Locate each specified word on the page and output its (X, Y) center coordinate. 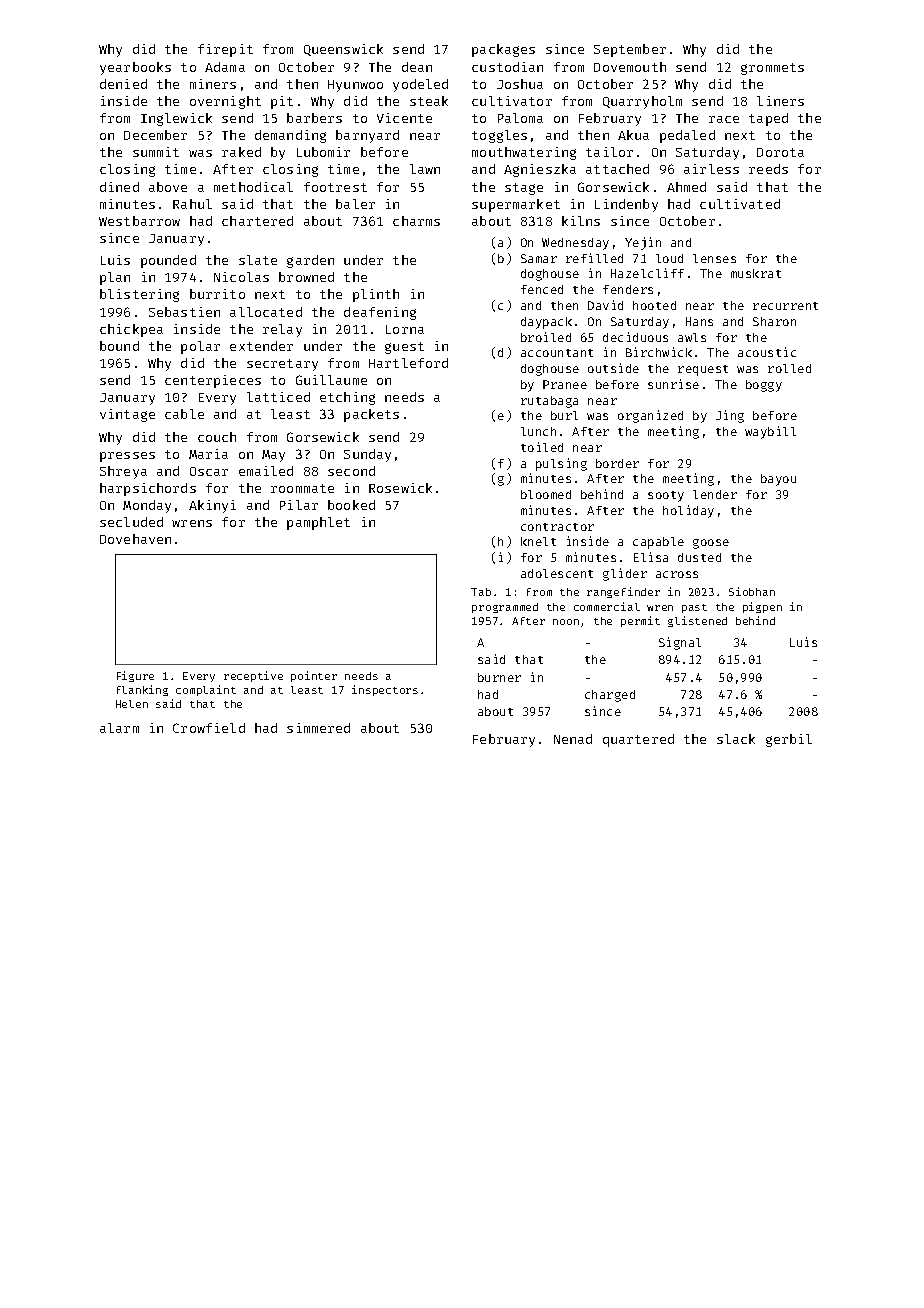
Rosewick (400, 488)
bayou (778, 480)
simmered (318, 728)
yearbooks (135, 68)
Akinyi (212, 506)
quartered (638, 740)
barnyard (367, 136)
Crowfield (209, 728)
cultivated (740, 204)
